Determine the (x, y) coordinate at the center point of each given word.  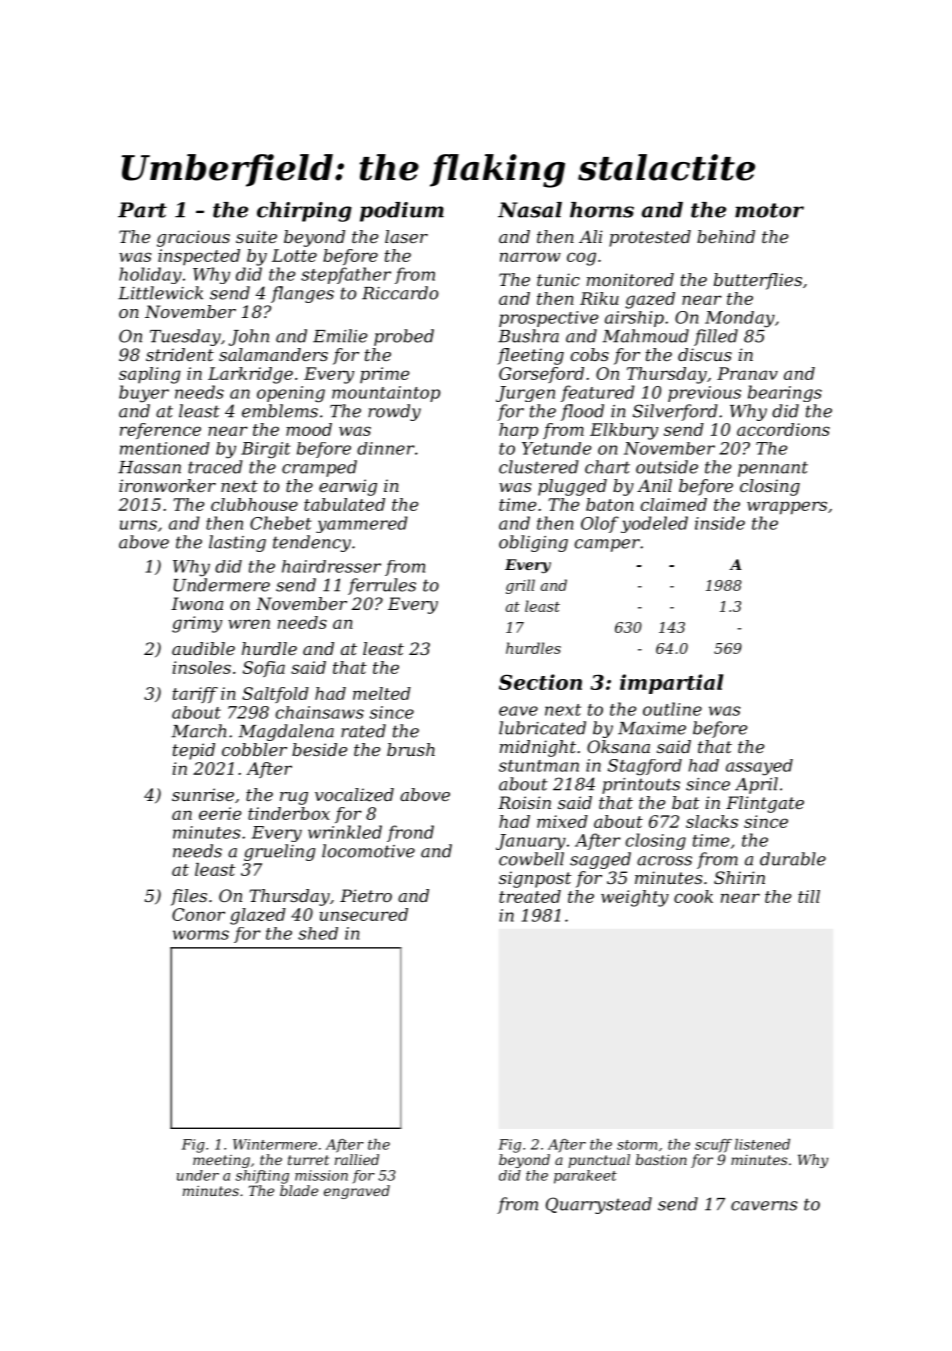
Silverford (675, 412)
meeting (221, 1161)
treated (530, 896)
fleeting (530, 356)
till (809, 896)
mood (309, 429)
